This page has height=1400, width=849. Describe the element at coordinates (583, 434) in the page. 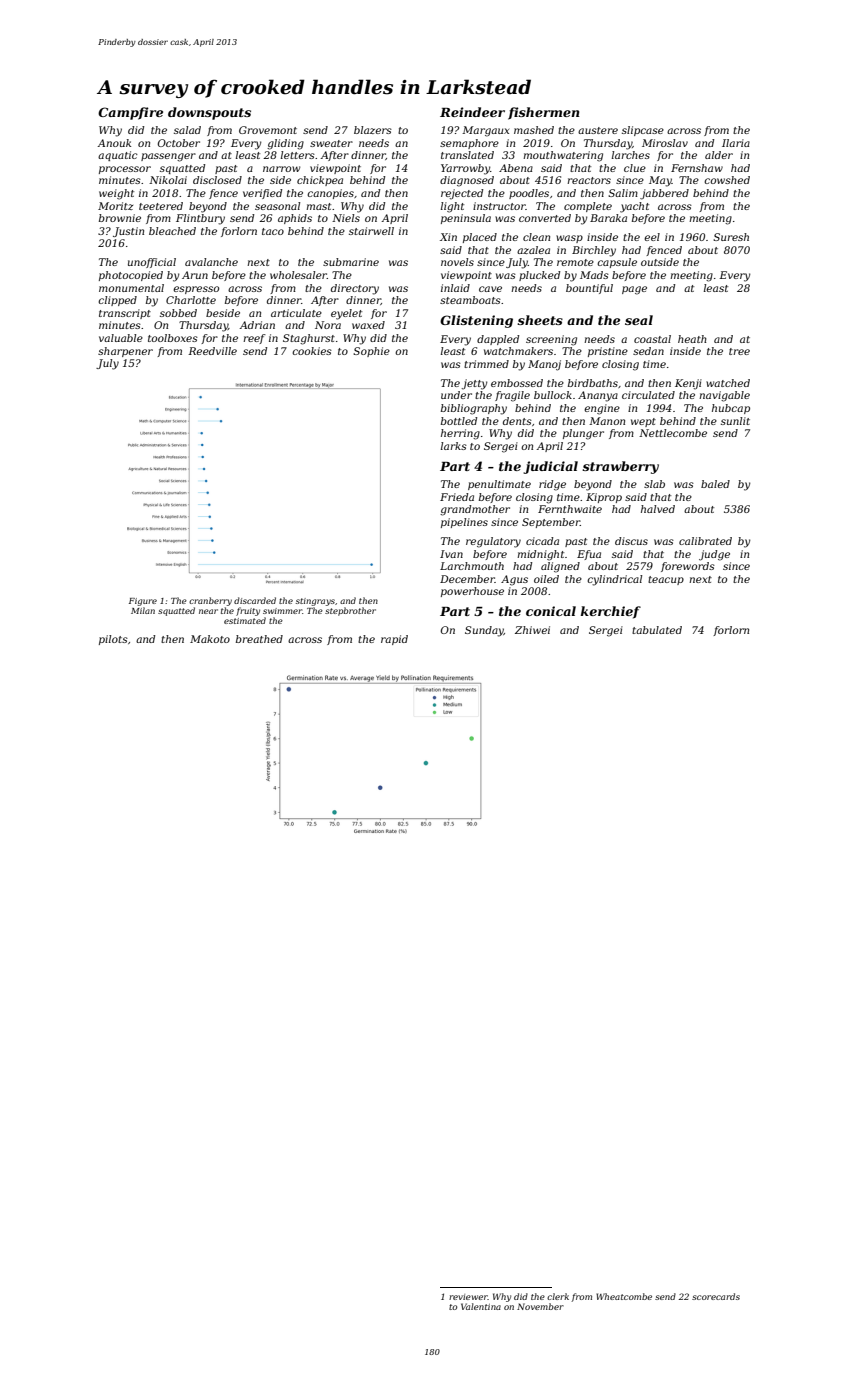

I see `plunger` at that location.
